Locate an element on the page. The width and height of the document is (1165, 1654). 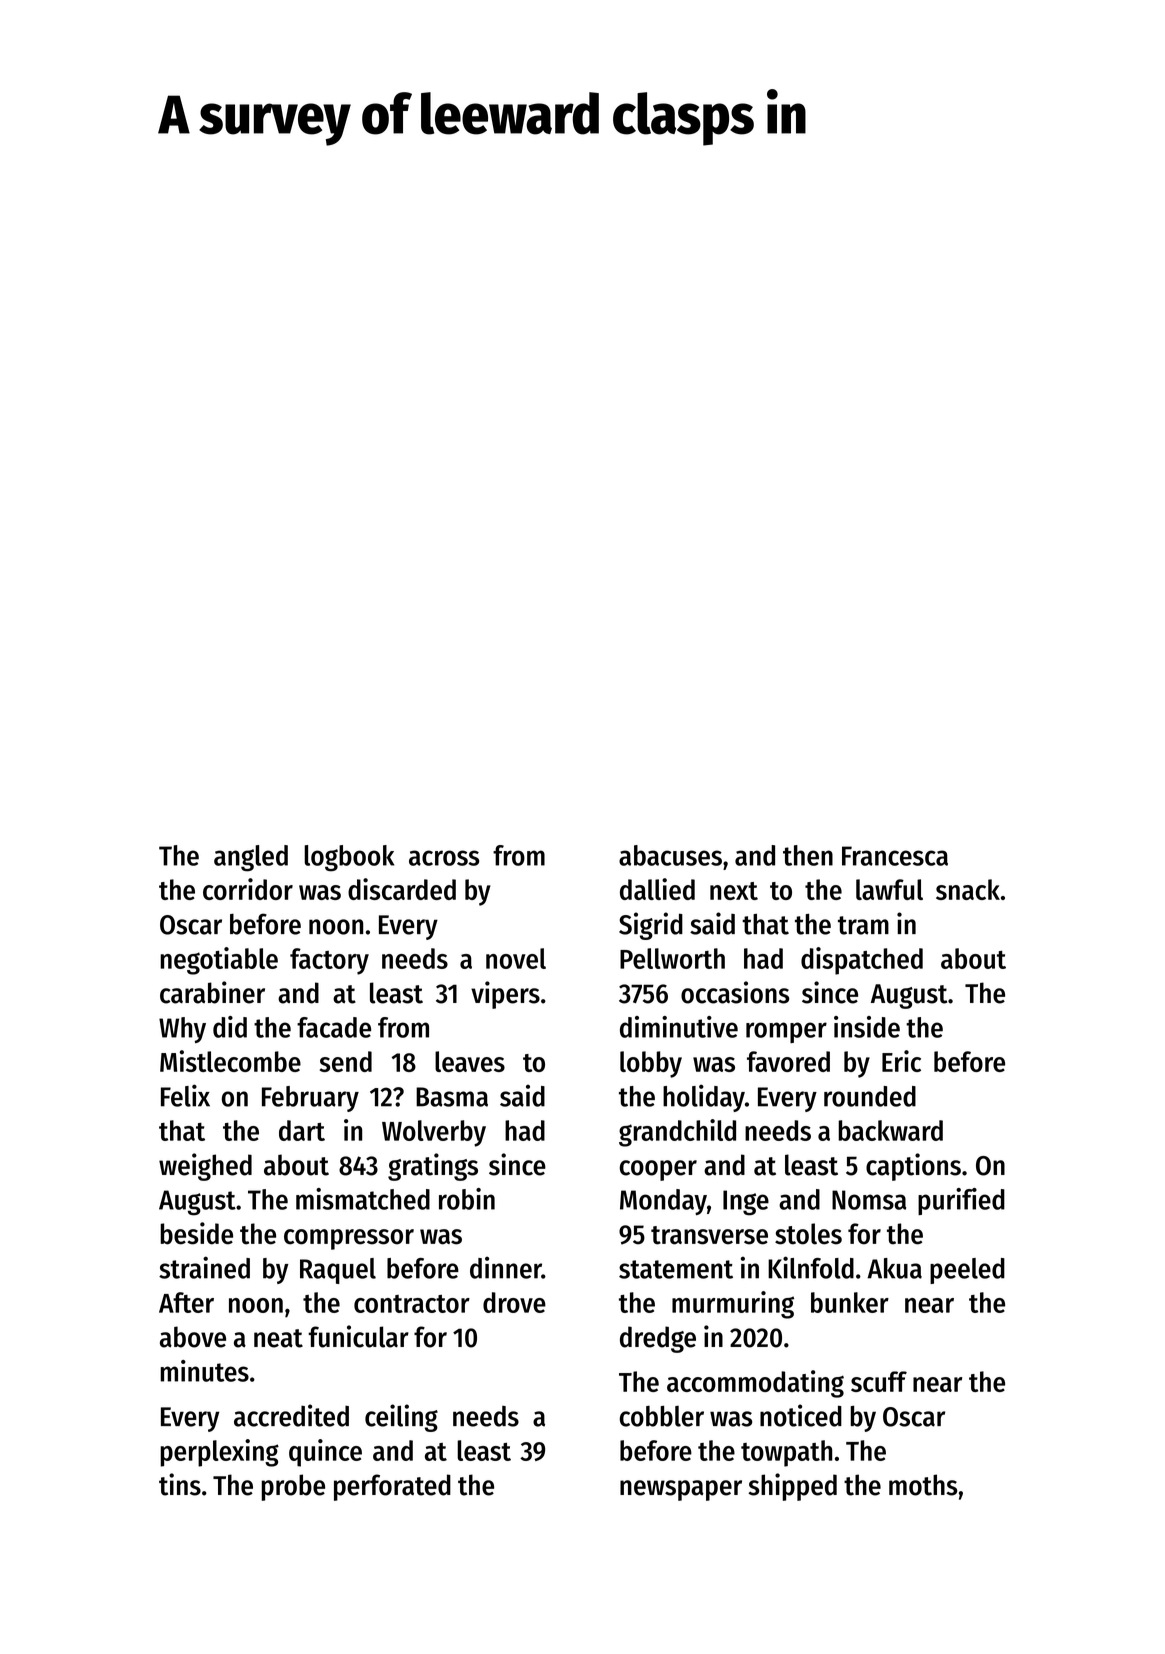
factory is located at coordinates (329, 961).
